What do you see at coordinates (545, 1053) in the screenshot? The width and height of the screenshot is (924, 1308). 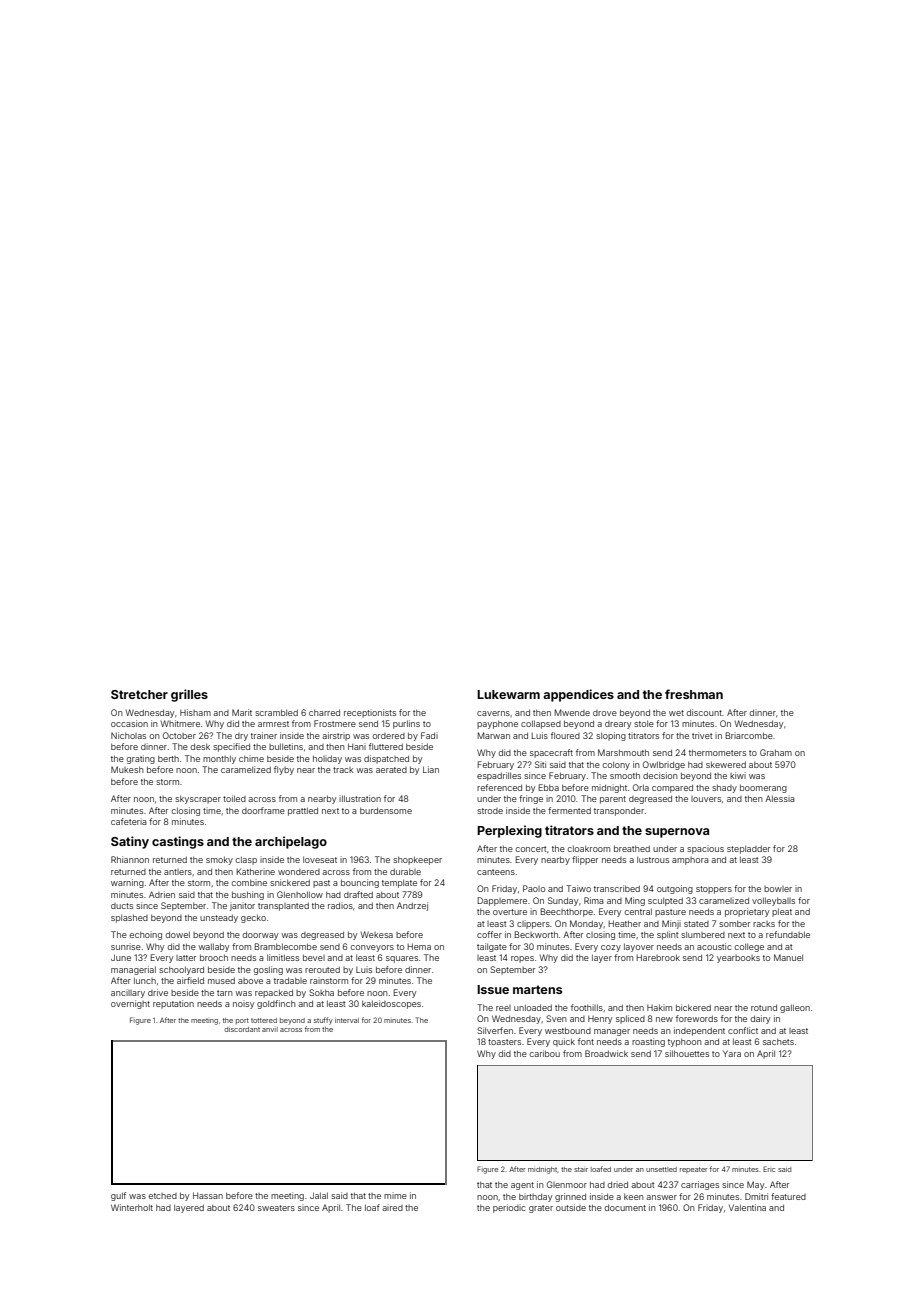 I see `caribou` at bounding box center [545, 1053].
